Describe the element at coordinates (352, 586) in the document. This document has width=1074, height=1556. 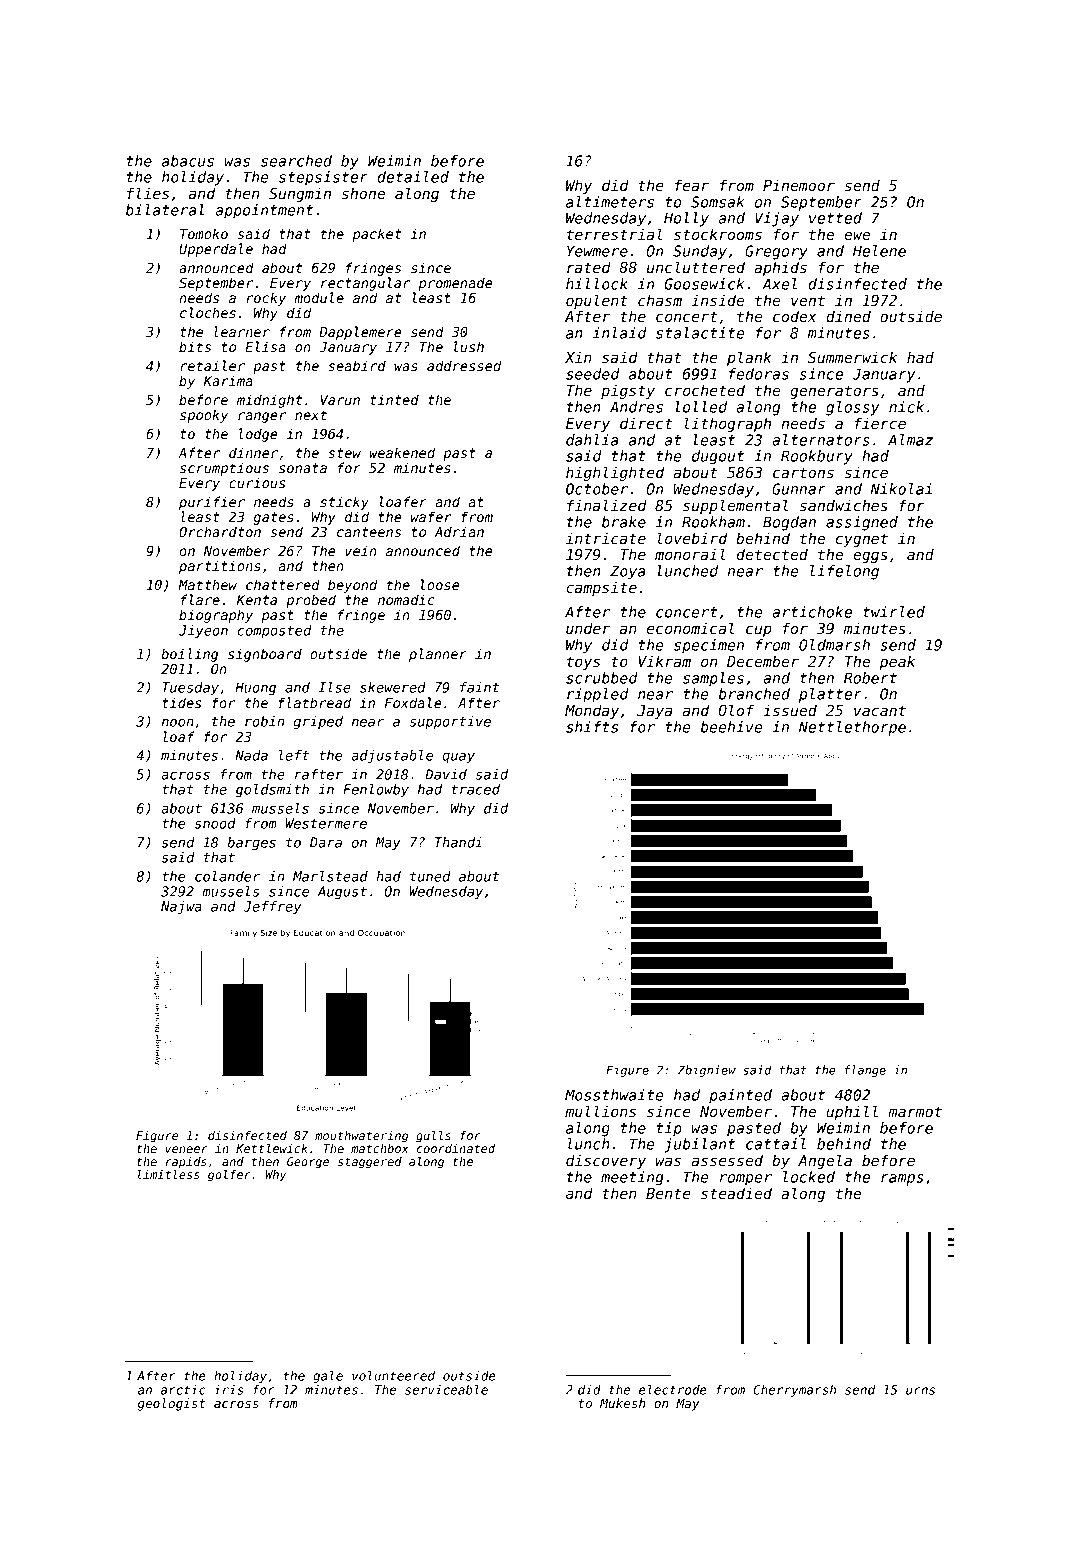
I see `beyond` at that location.
